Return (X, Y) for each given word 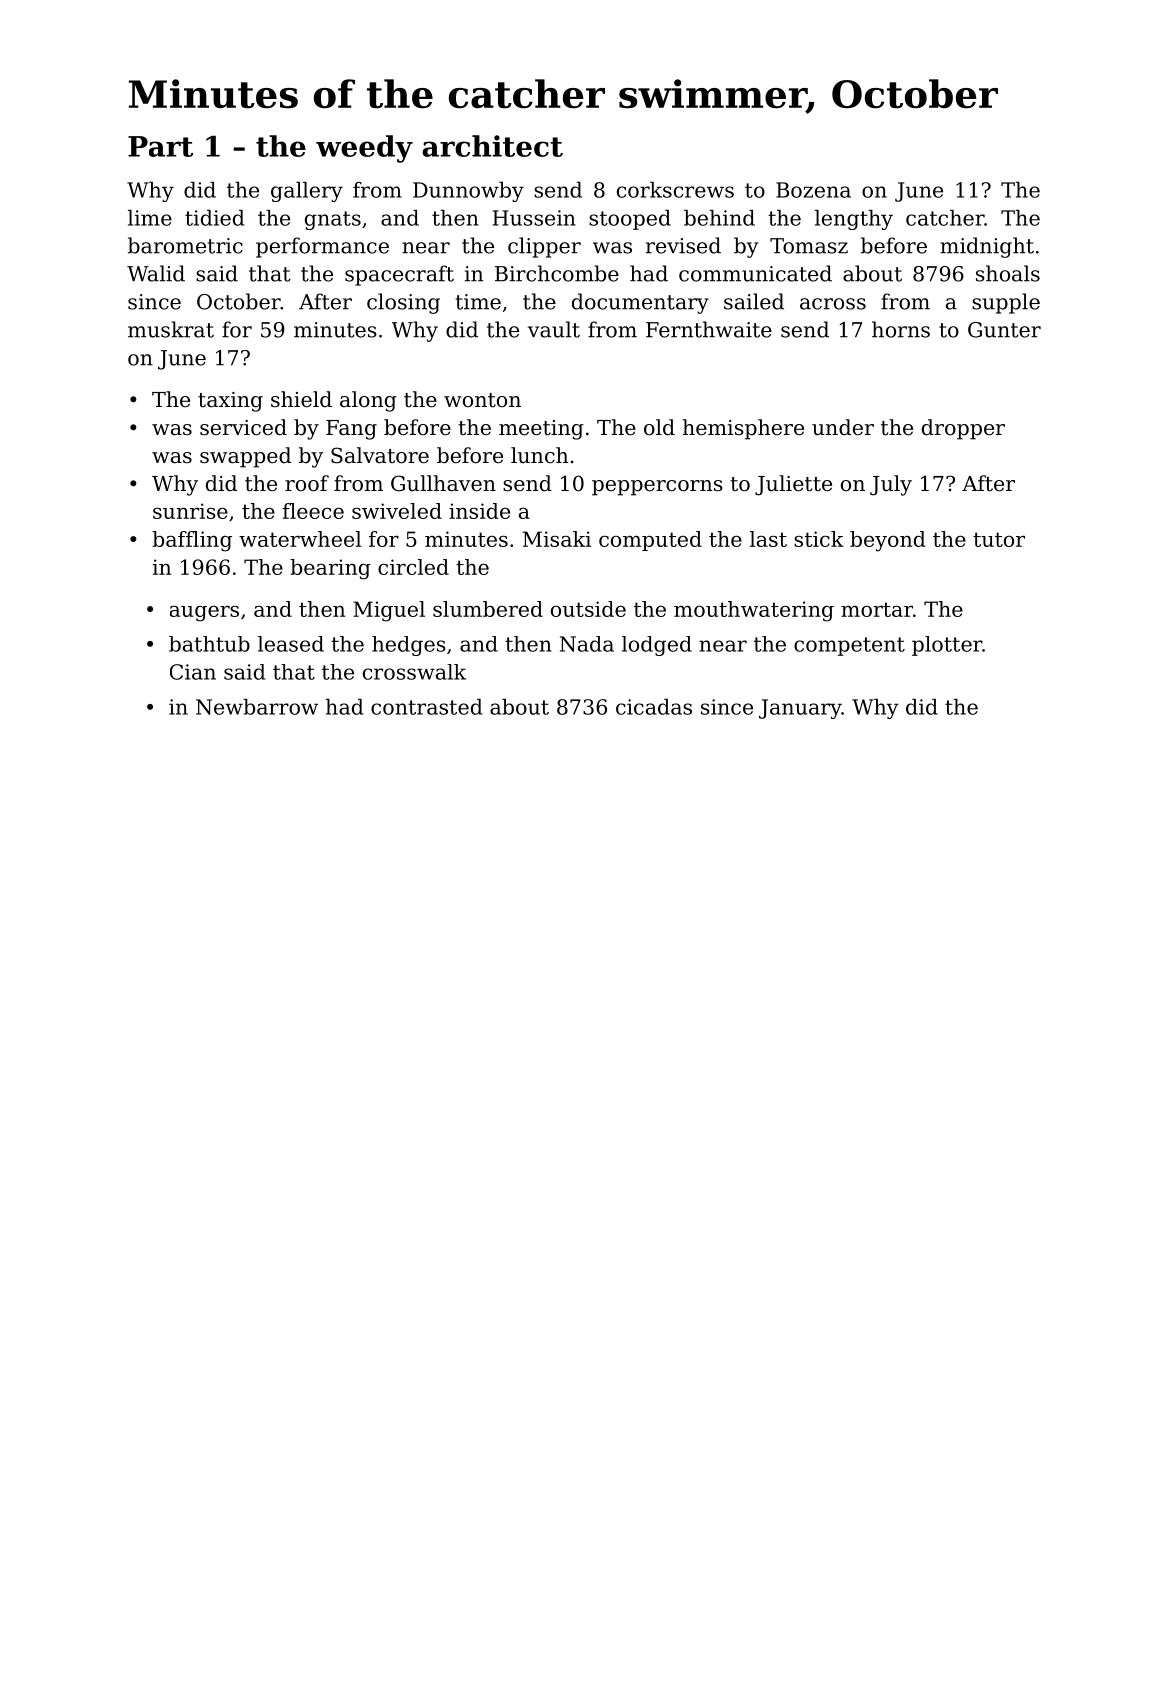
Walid (156, 273)
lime (150, 218)
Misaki (557, 539)
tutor (999, 539)
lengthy (854, 220)
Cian (193, 672)
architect (492, 146)
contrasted (426, 707)
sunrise (190, 511)
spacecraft (399, 275)
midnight (987, 247)
